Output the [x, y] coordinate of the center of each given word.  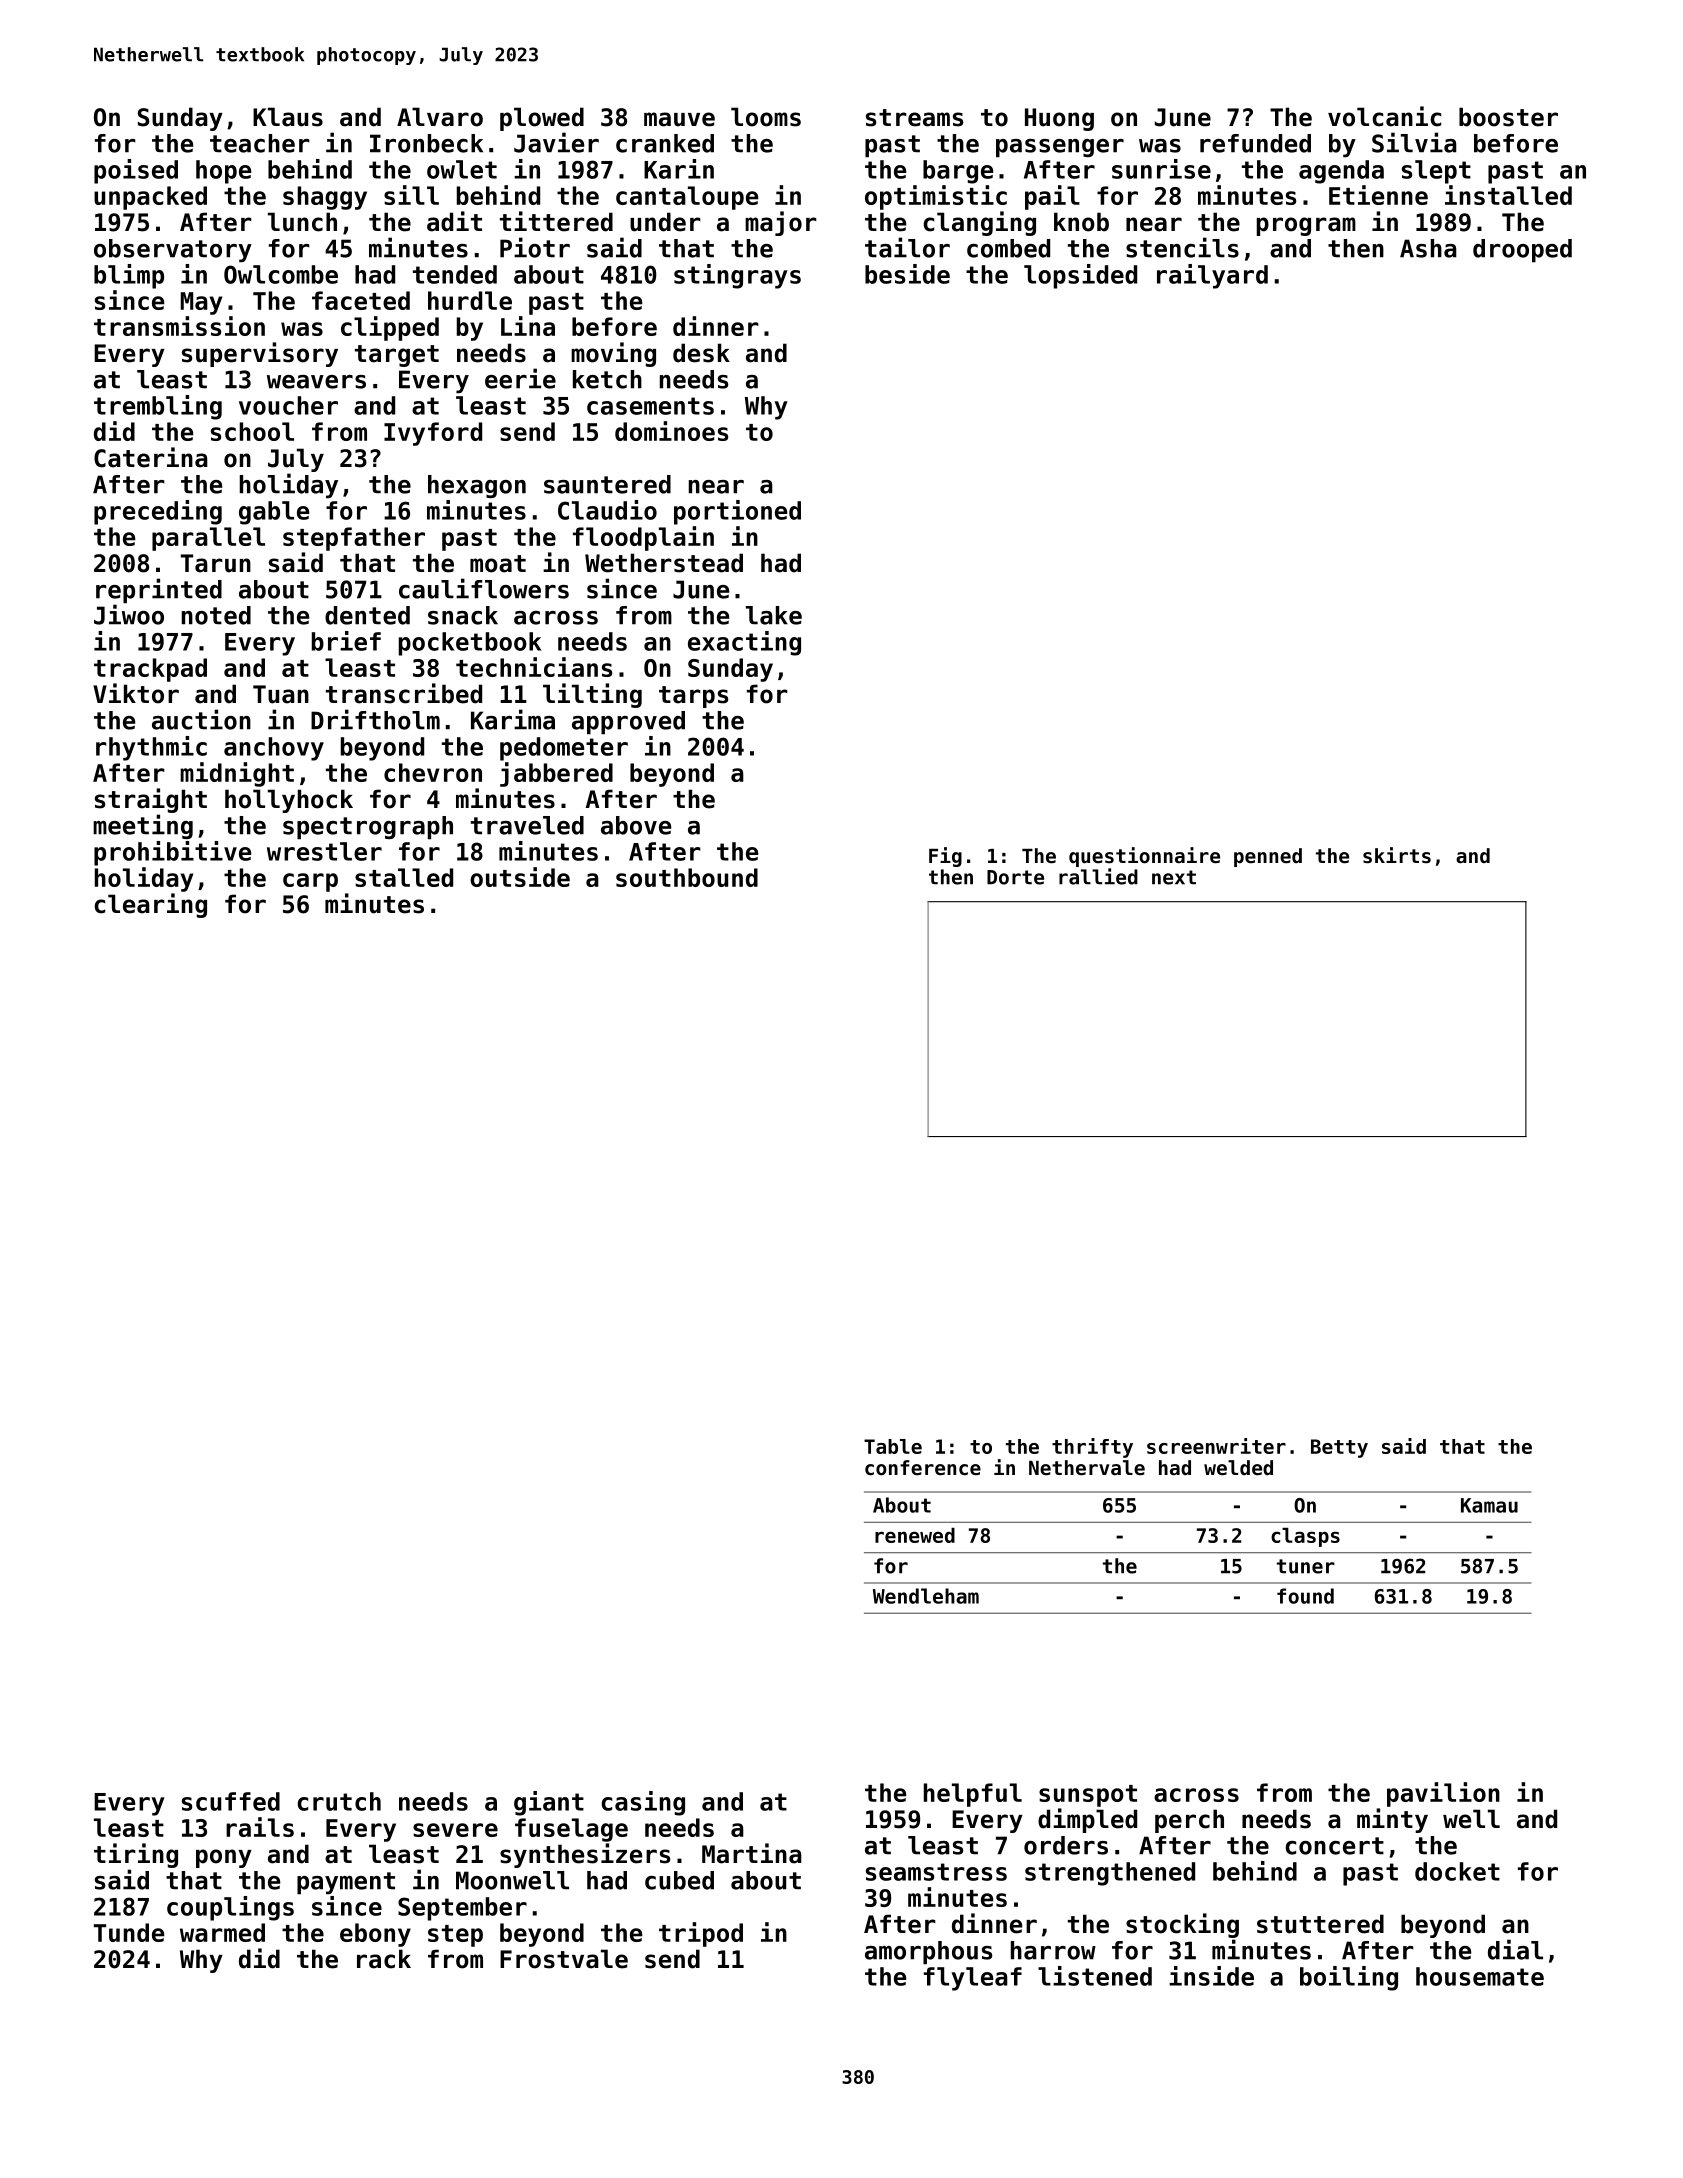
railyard [1212, 276]
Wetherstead [664, 563]
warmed [222, 1932]
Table [893, 1446]
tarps [694, 697]
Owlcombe [281, 274]
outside [520, 877]
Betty [1339, 1448]
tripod [701, 1934]
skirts [1397, 855]
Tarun [216, 563]
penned [1268, 857]
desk [701, 353]
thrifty [1092, 1448]
